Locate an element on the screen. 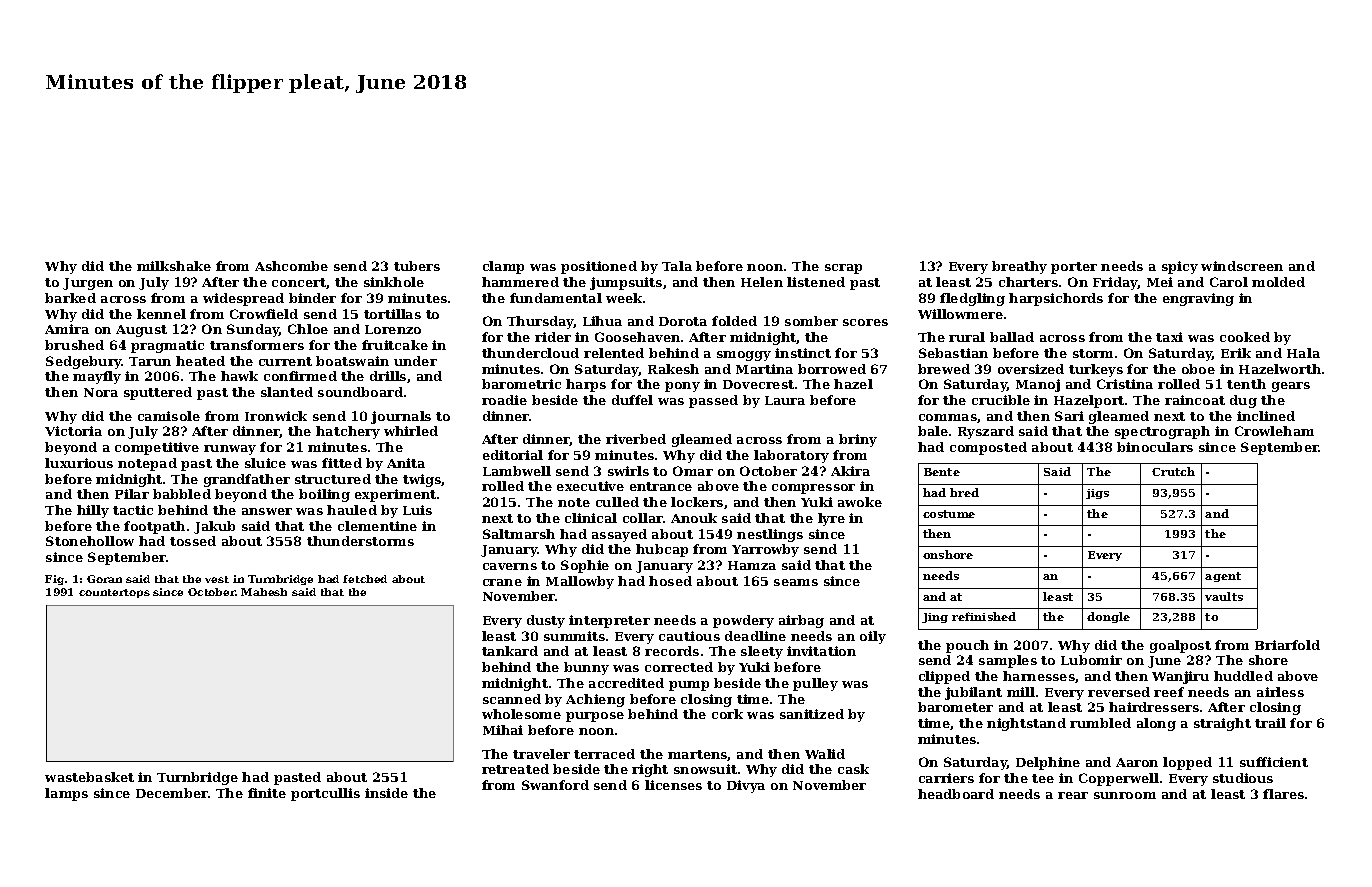  lamps is located at coordinates (66, 794).
